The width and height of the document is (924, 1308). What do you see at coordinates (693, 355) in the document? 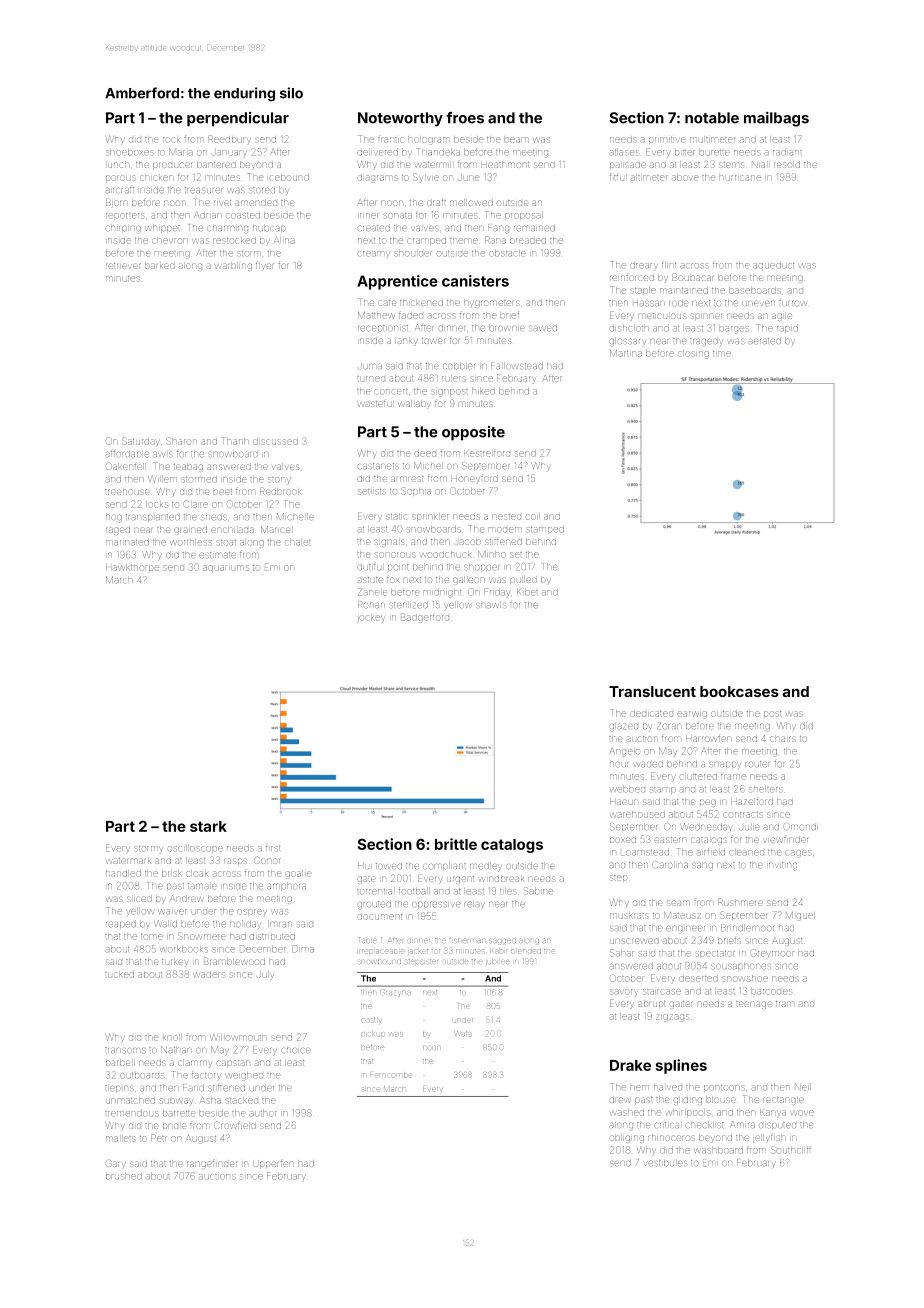
I see `closing` at bounding box center [693, 355].
